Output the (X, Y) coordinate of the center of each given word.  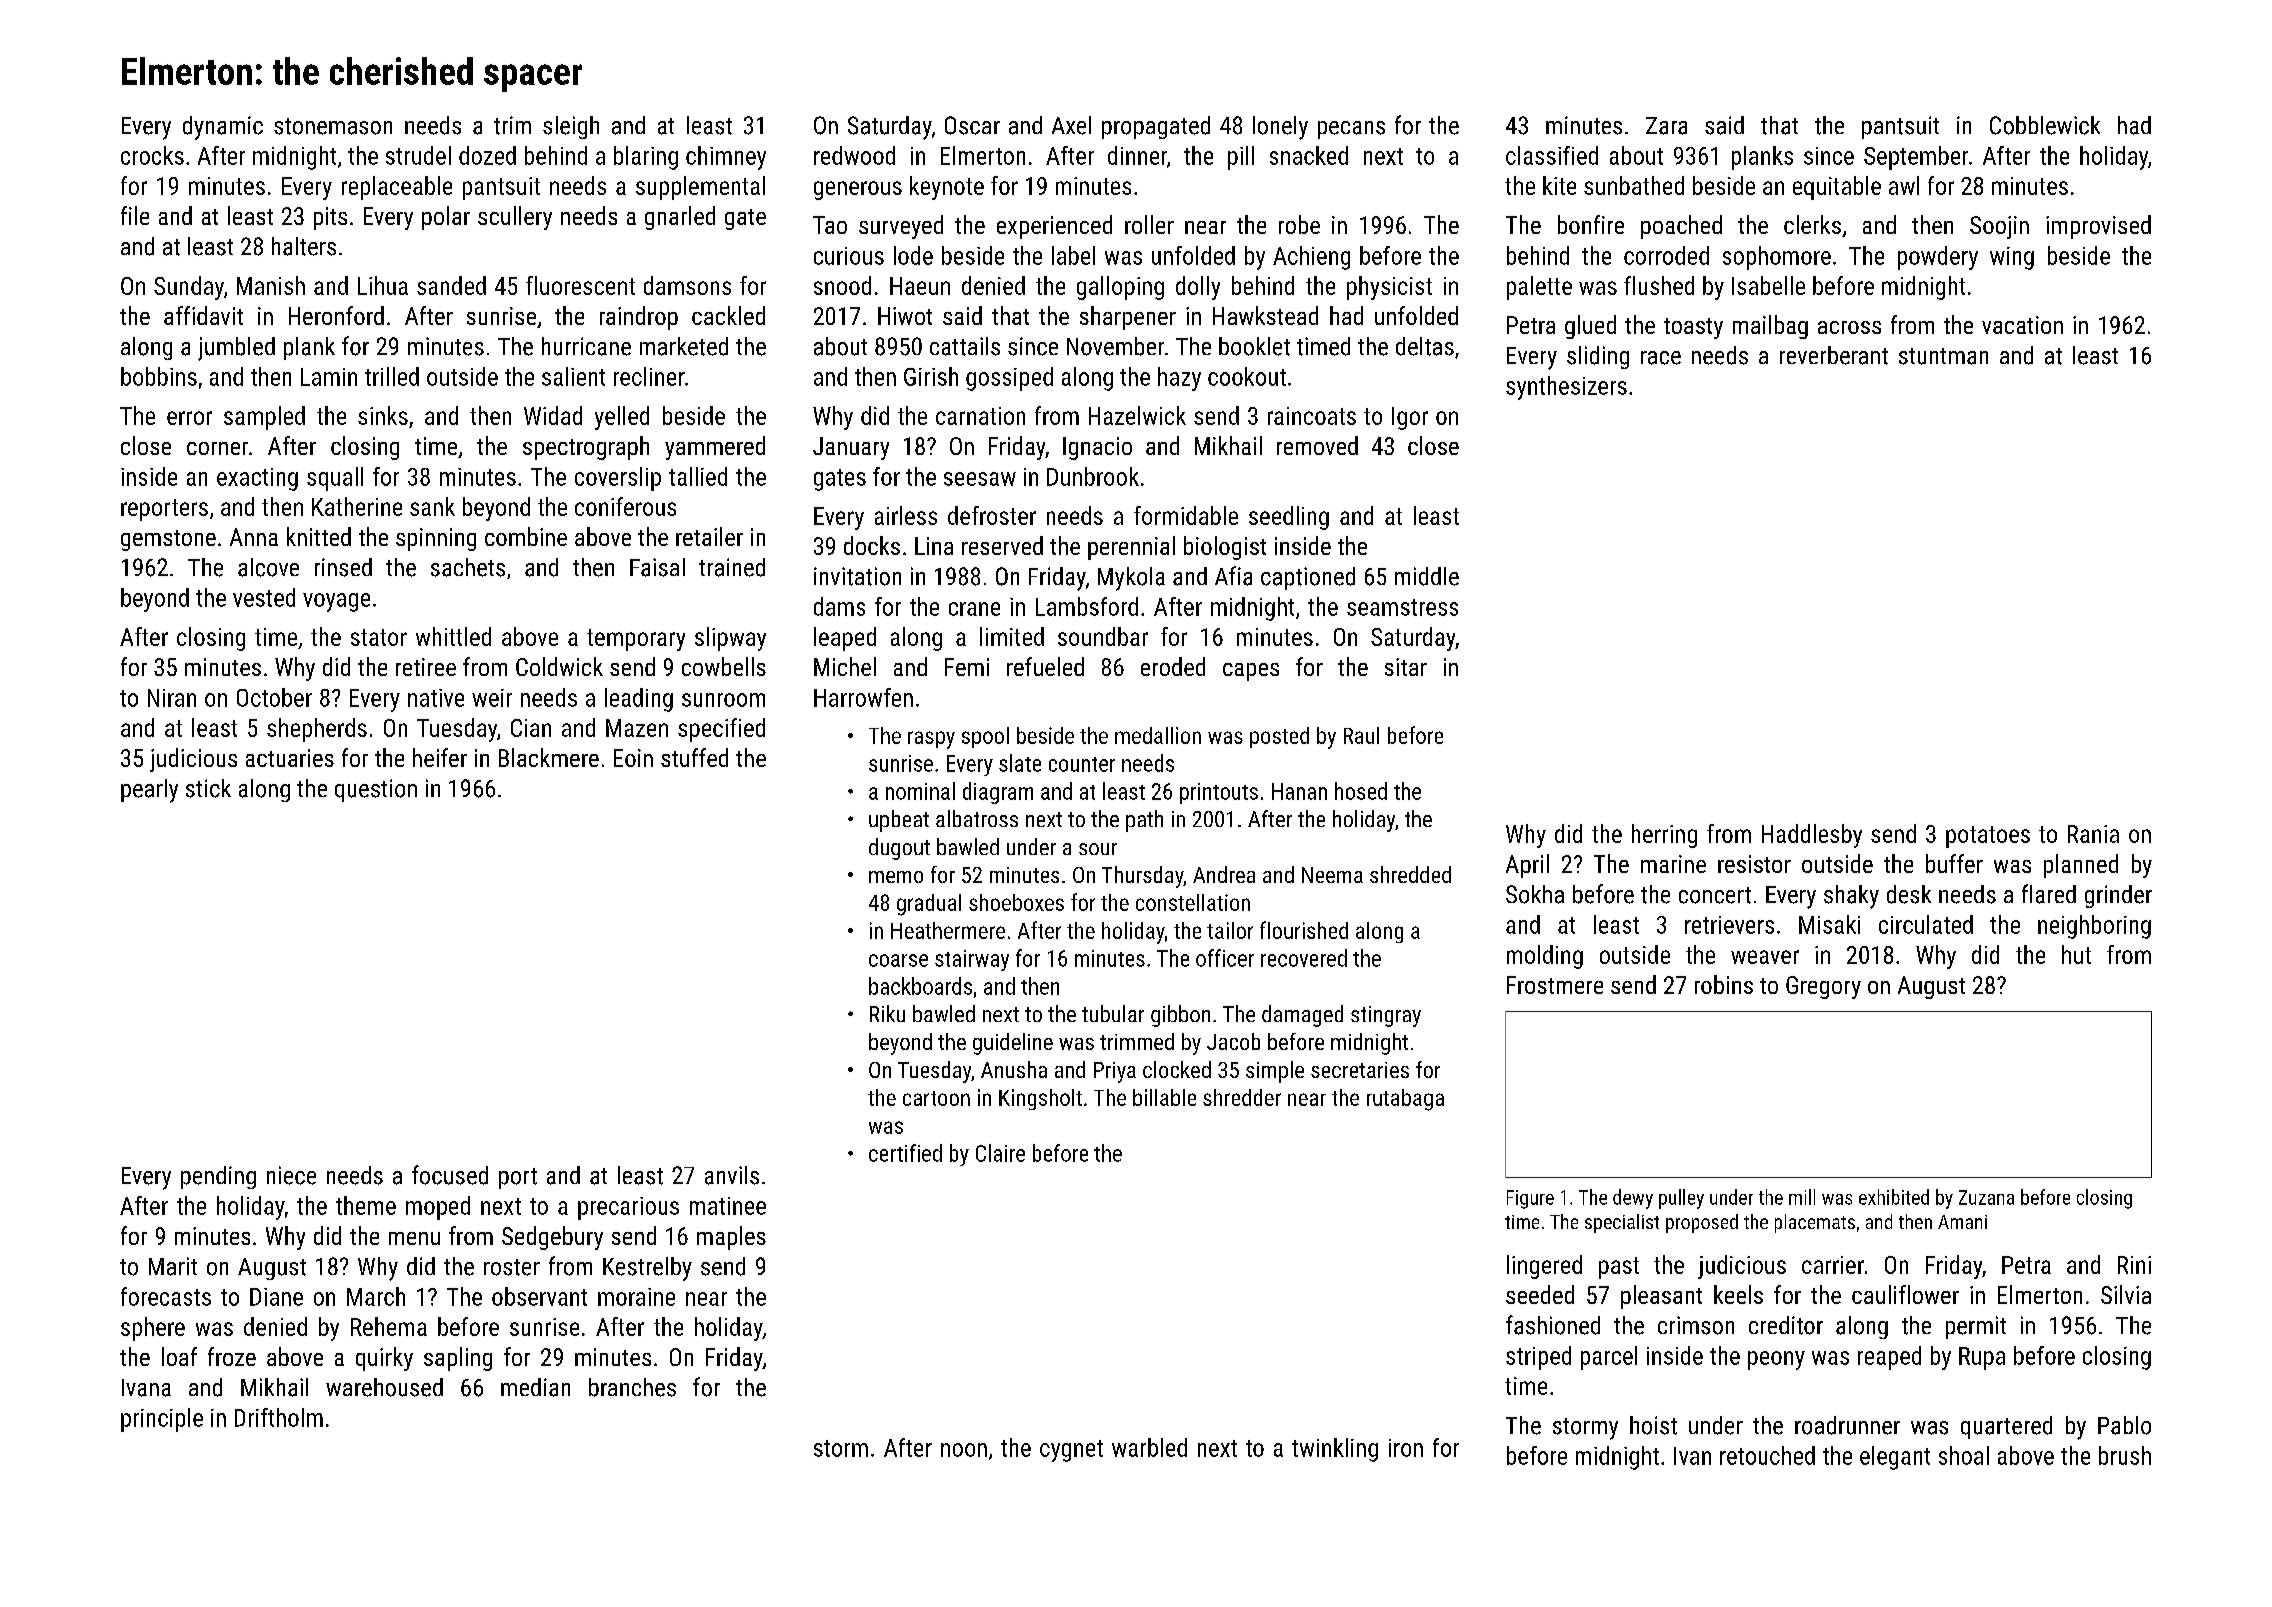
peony (1776, 1360)
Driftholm (279, 1417)
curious (849, 256)
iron (1406, 1448)
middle (1427, 576)
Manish (271, 285)
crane (974, 609)
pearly (149, 791)
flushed (1659, 285)
